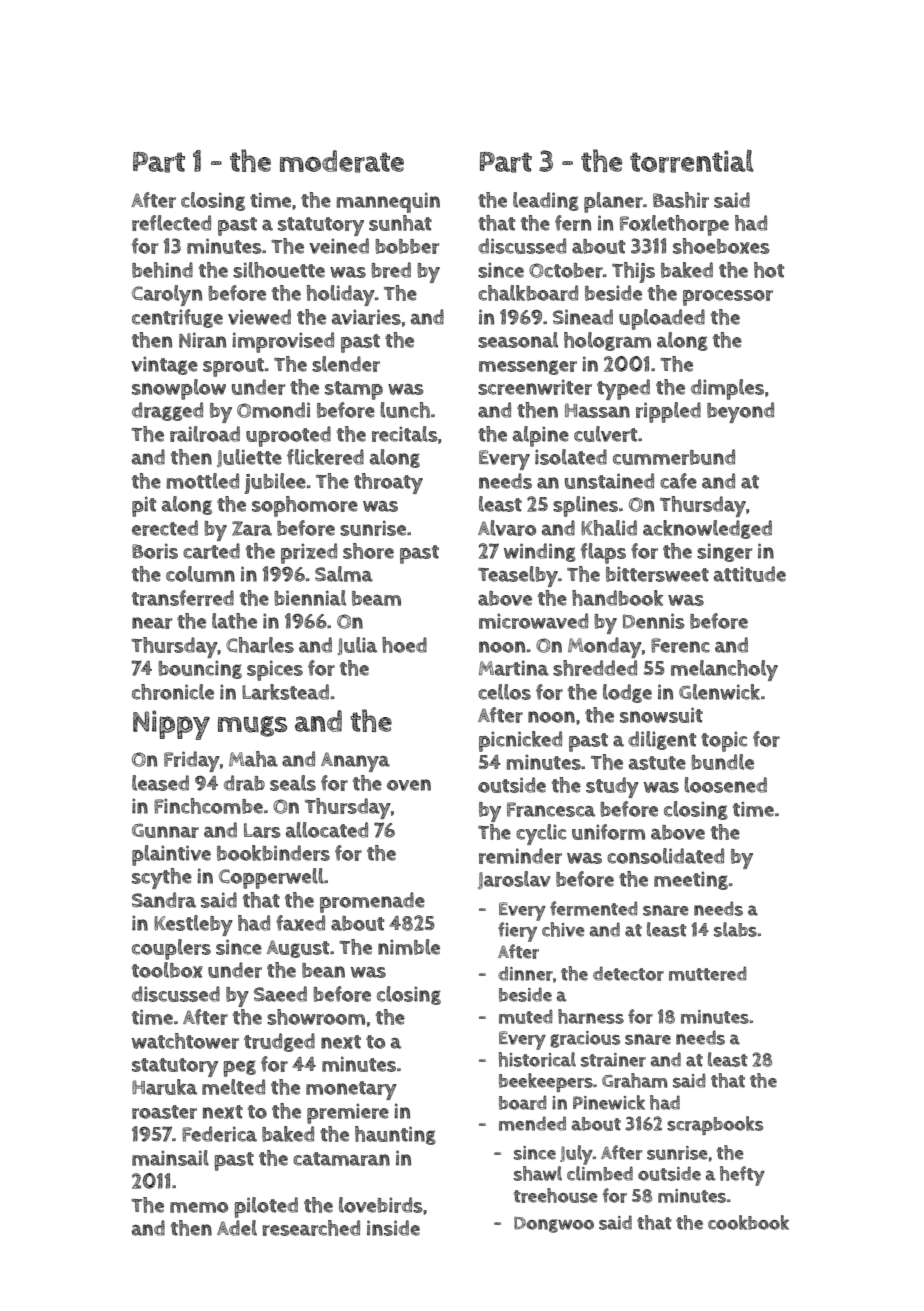 This page has height=1311, width=924. What do you see at coordinates (311, 1228) in the page?
I see `researched` at bounding box center [311, 1228].
